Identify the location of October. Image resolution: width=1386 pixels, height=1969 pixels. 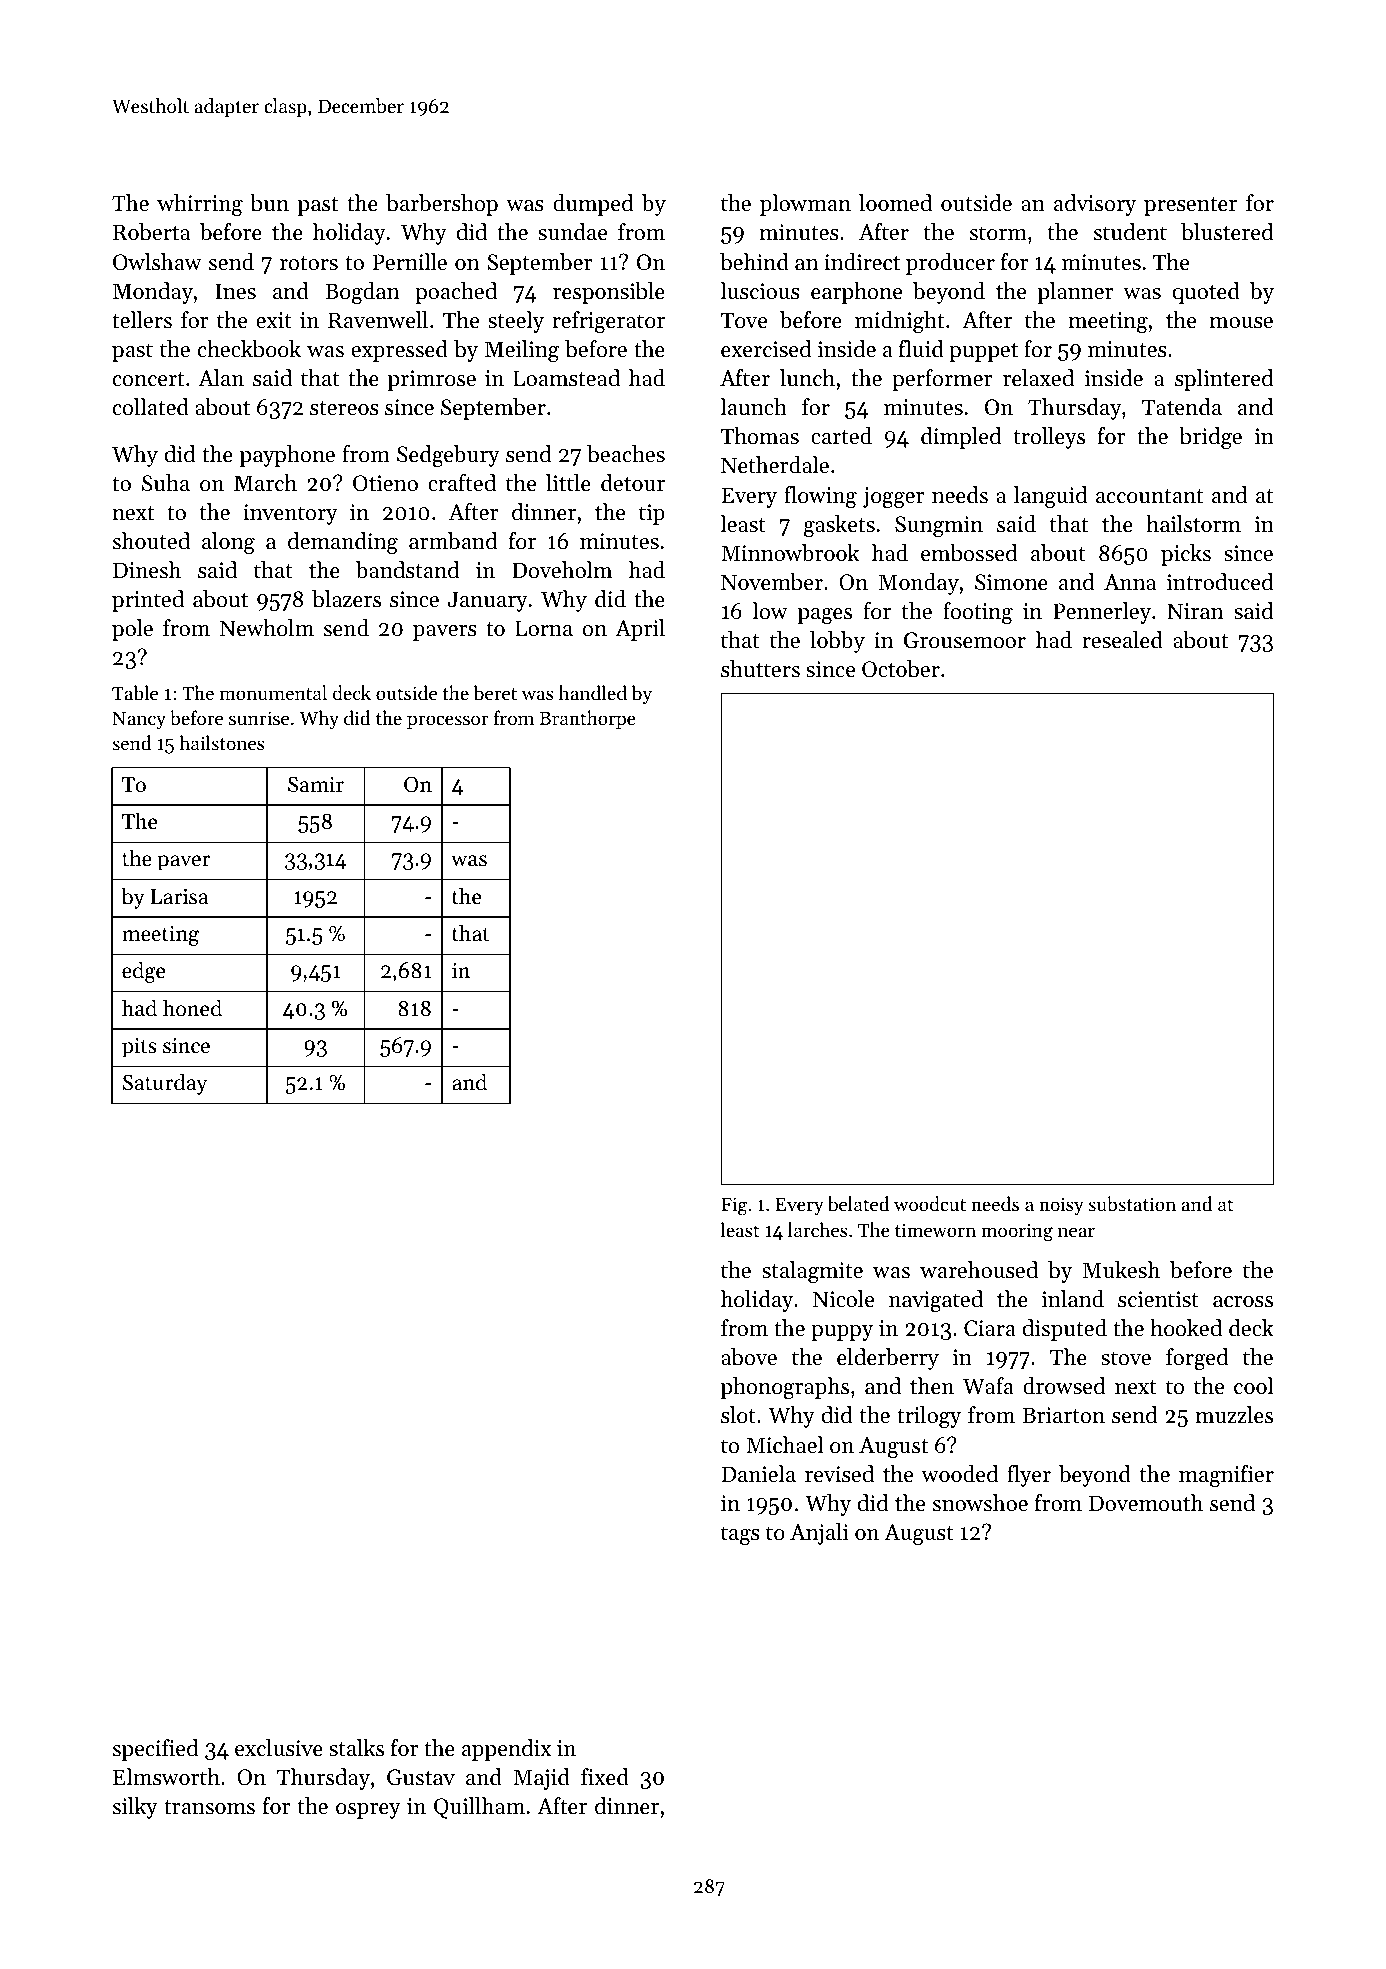
(901, 669).
